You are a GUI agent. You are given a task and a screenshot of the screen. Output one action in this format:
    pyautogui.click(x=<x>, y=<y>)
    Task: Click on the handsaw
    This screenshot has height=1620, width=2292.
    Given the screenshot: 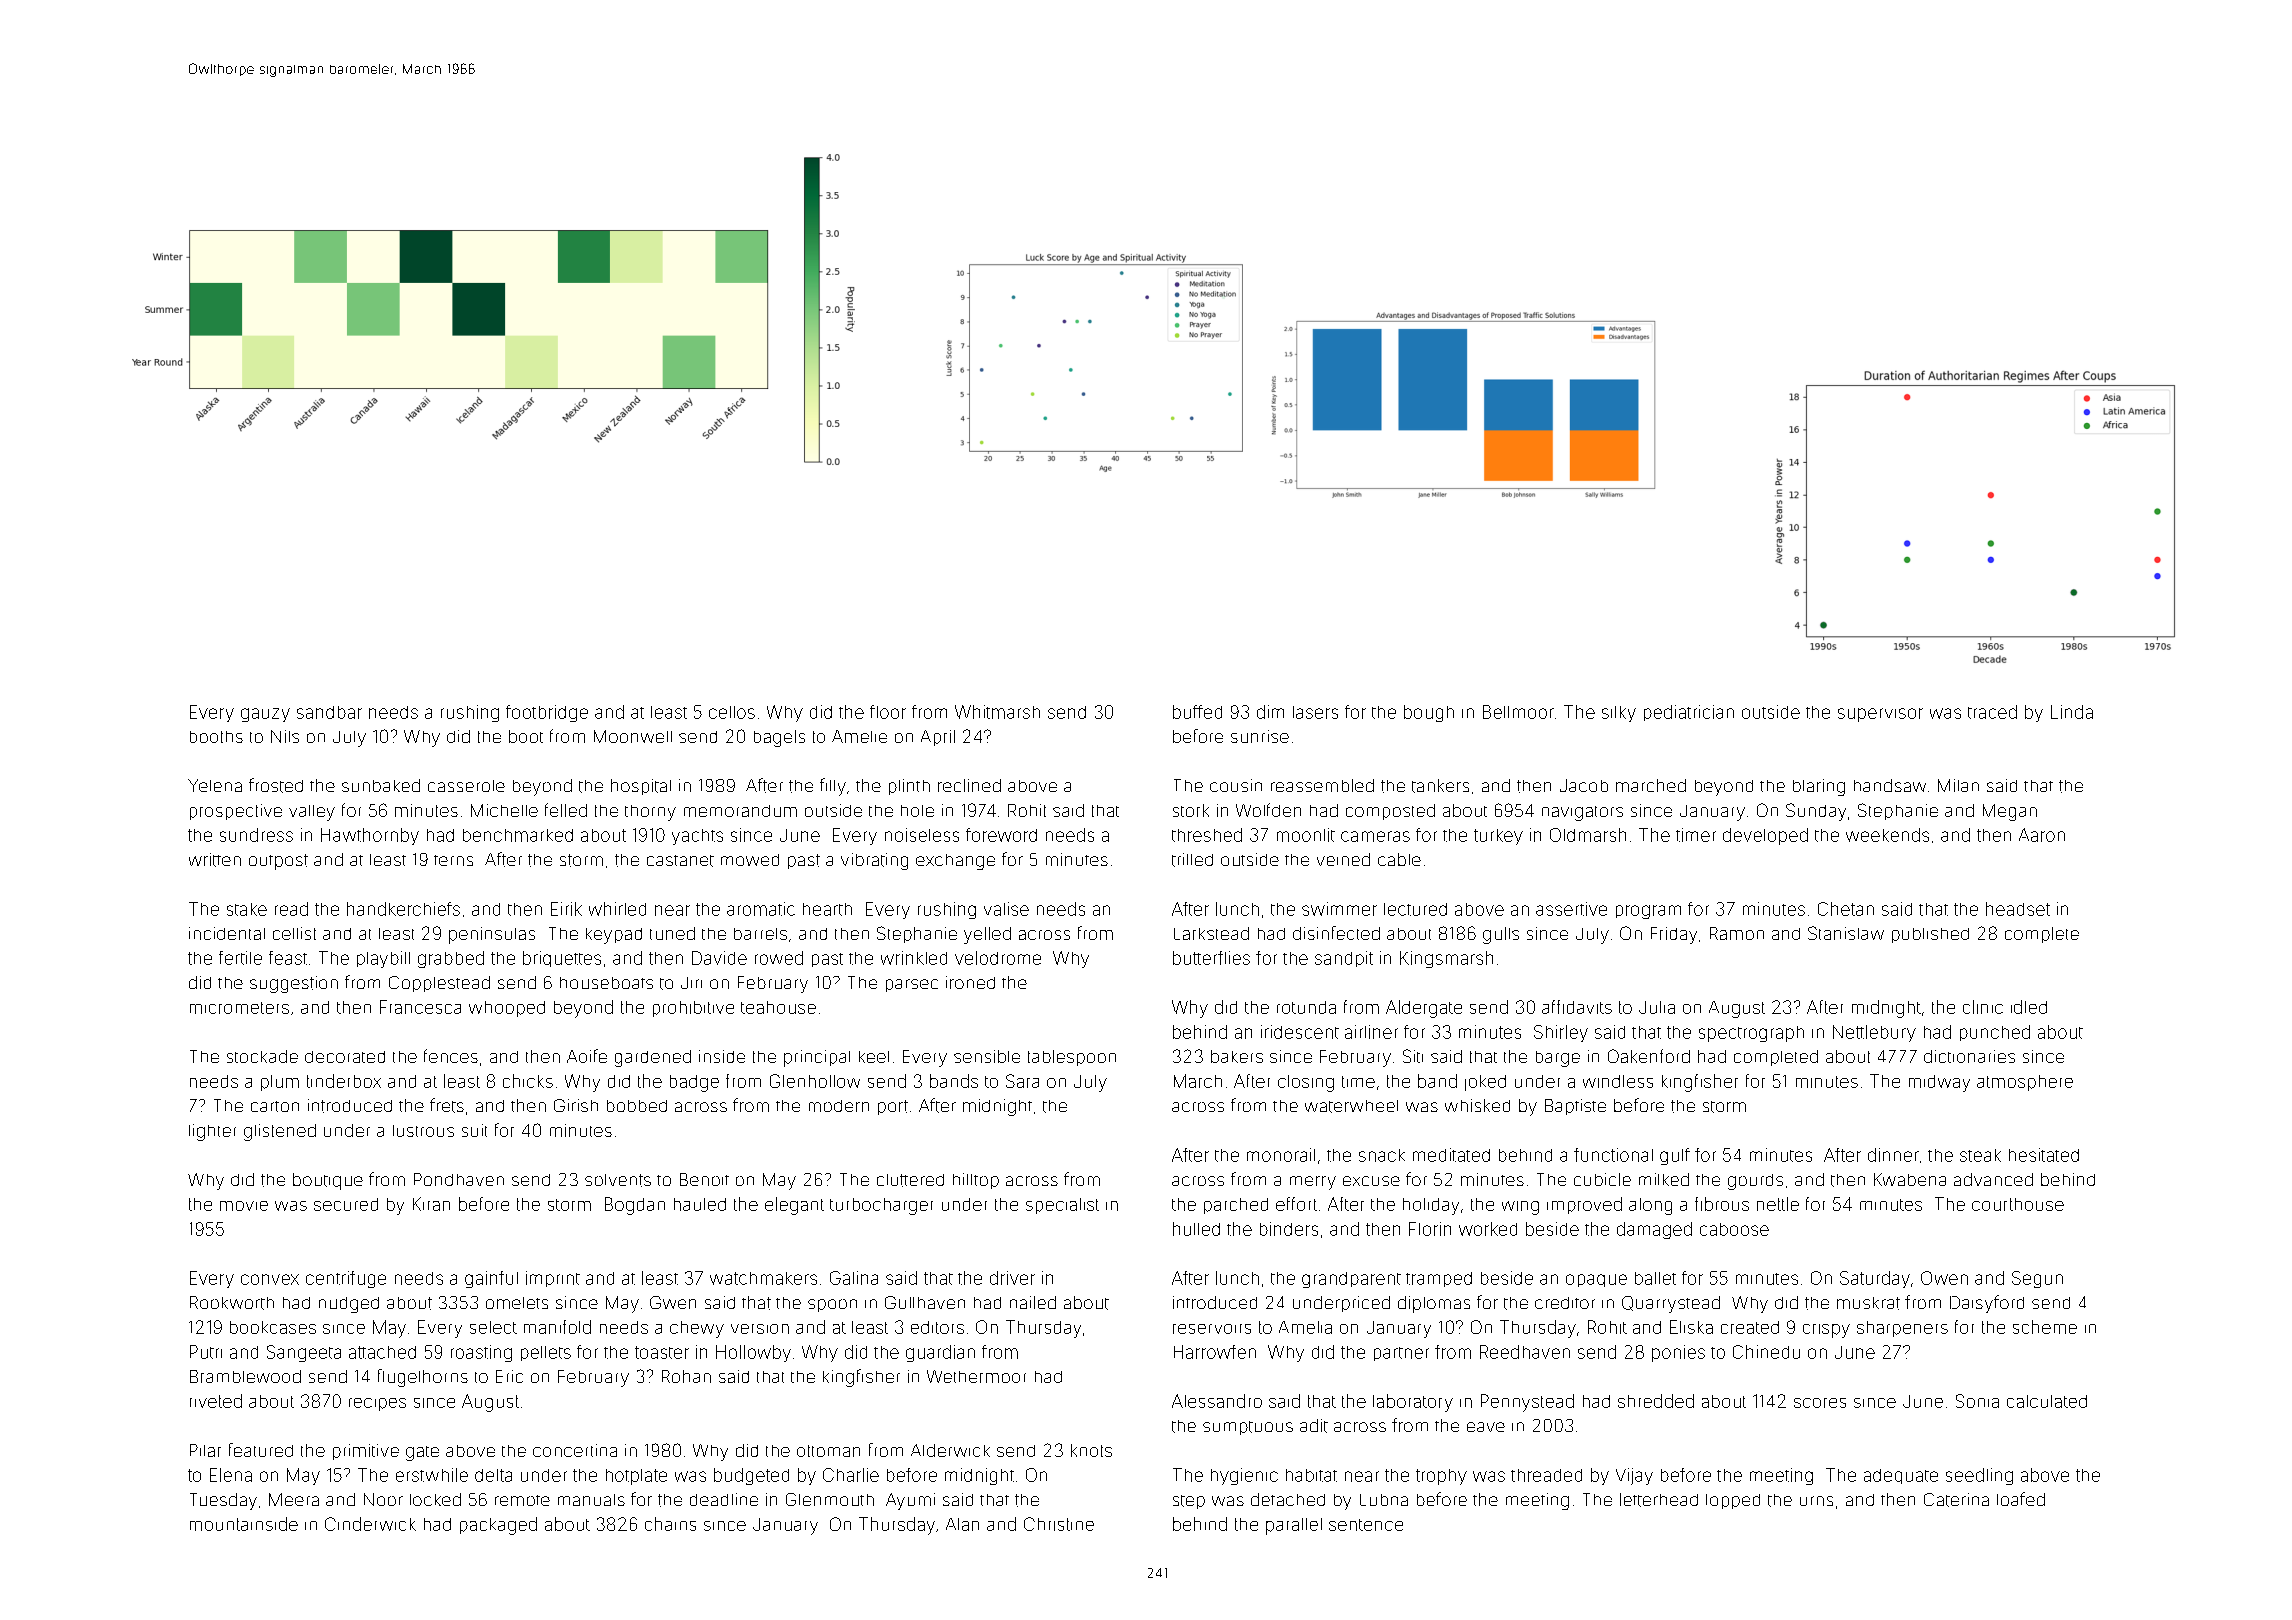 What is the action you would take?
    pyautogui.click(x=1890, y=785)
